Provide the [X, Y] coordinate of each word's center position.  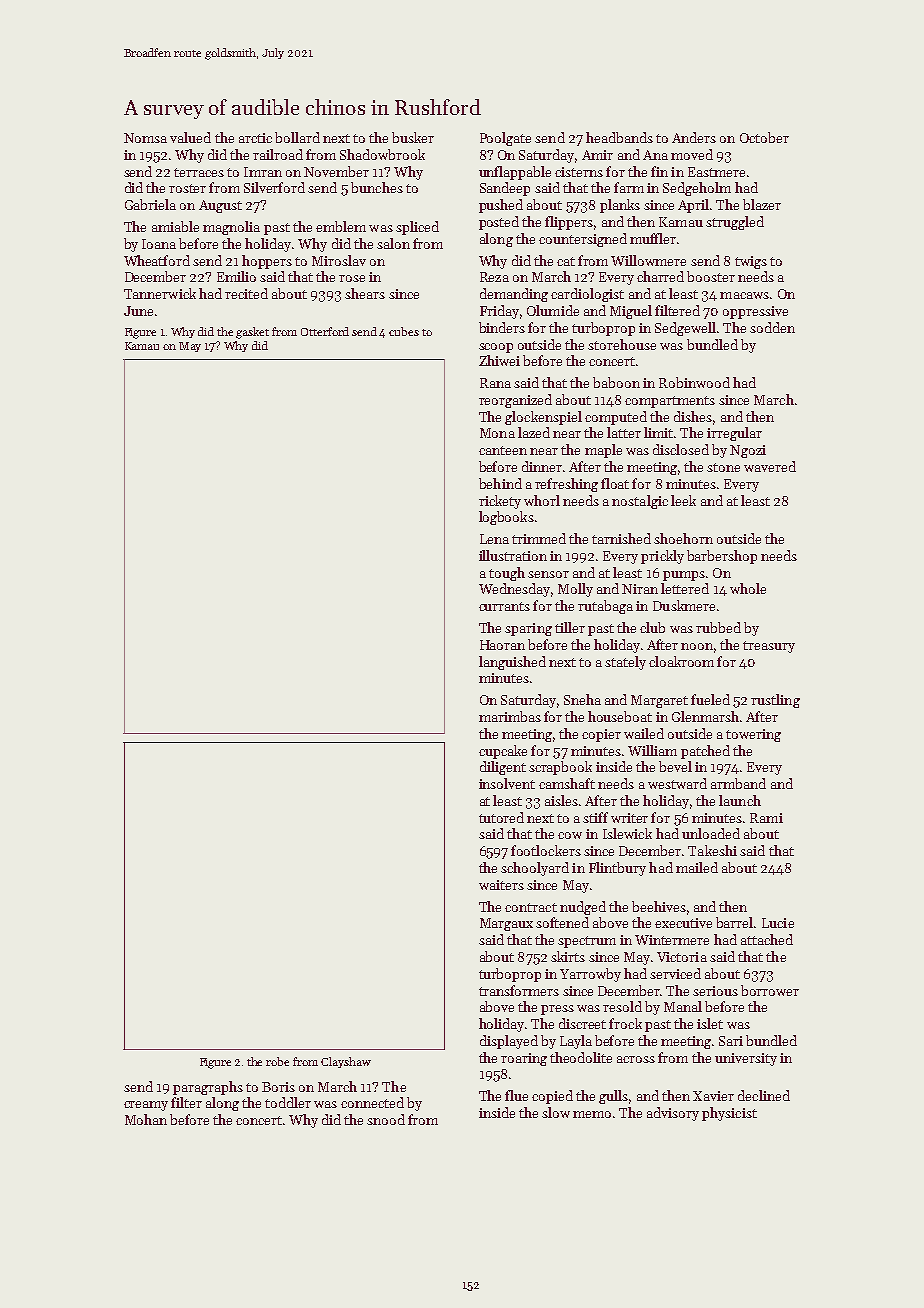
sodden [772, 327]
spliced [417, 228]
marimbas [510, 716]
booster [711, 276]
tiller [570, 627]
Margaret [659, 701]
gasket [252, 333]
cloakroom [681, 661]
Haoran [502, 645]
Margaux [506, 924]
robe [277, 1061]
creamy [146, 1106]
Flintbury [617, 869]
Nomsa [145, 138]
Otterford [325, 331]
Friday [499, 312]
